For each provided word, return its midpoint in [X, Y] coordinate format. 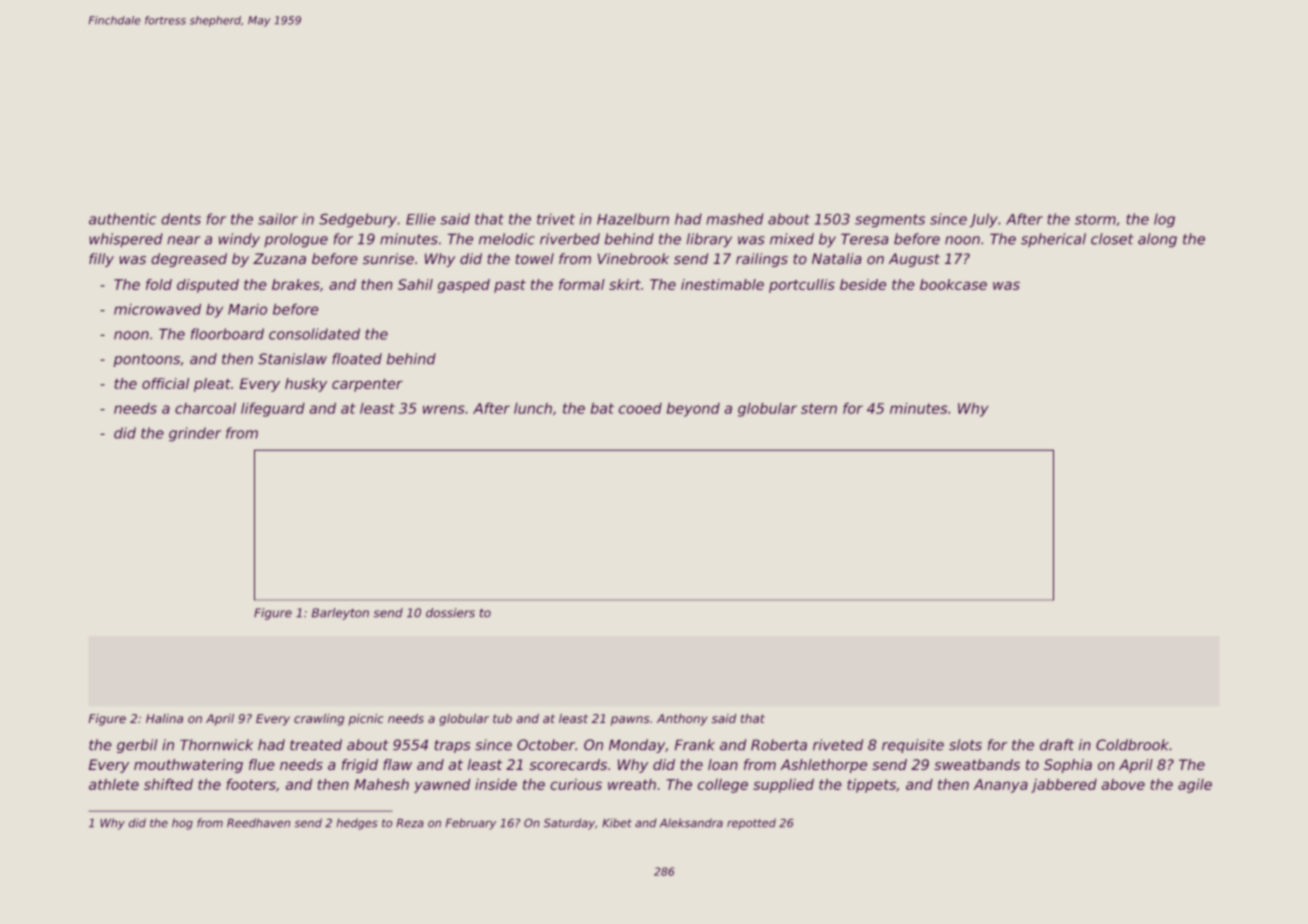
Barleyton [340, 614]
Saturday [569, 824]
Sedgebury [358, 220]
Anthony [682, 720]
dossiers [450, 612]
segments [890, 220]
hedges [357, 824]
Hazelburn [633, 219]
